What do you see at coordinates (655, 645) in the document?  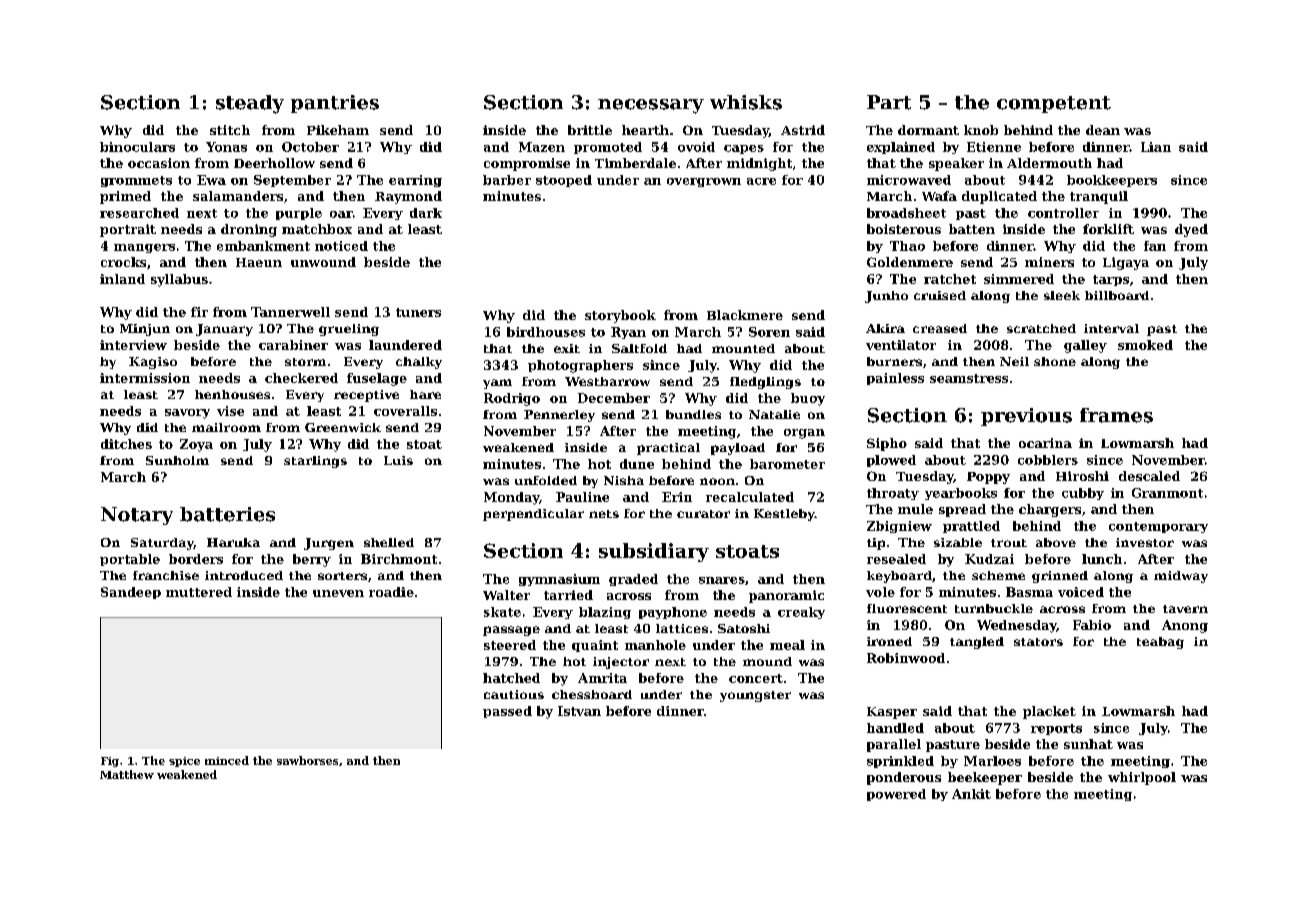 I see `manhole` at bounding box center [655, 645].
